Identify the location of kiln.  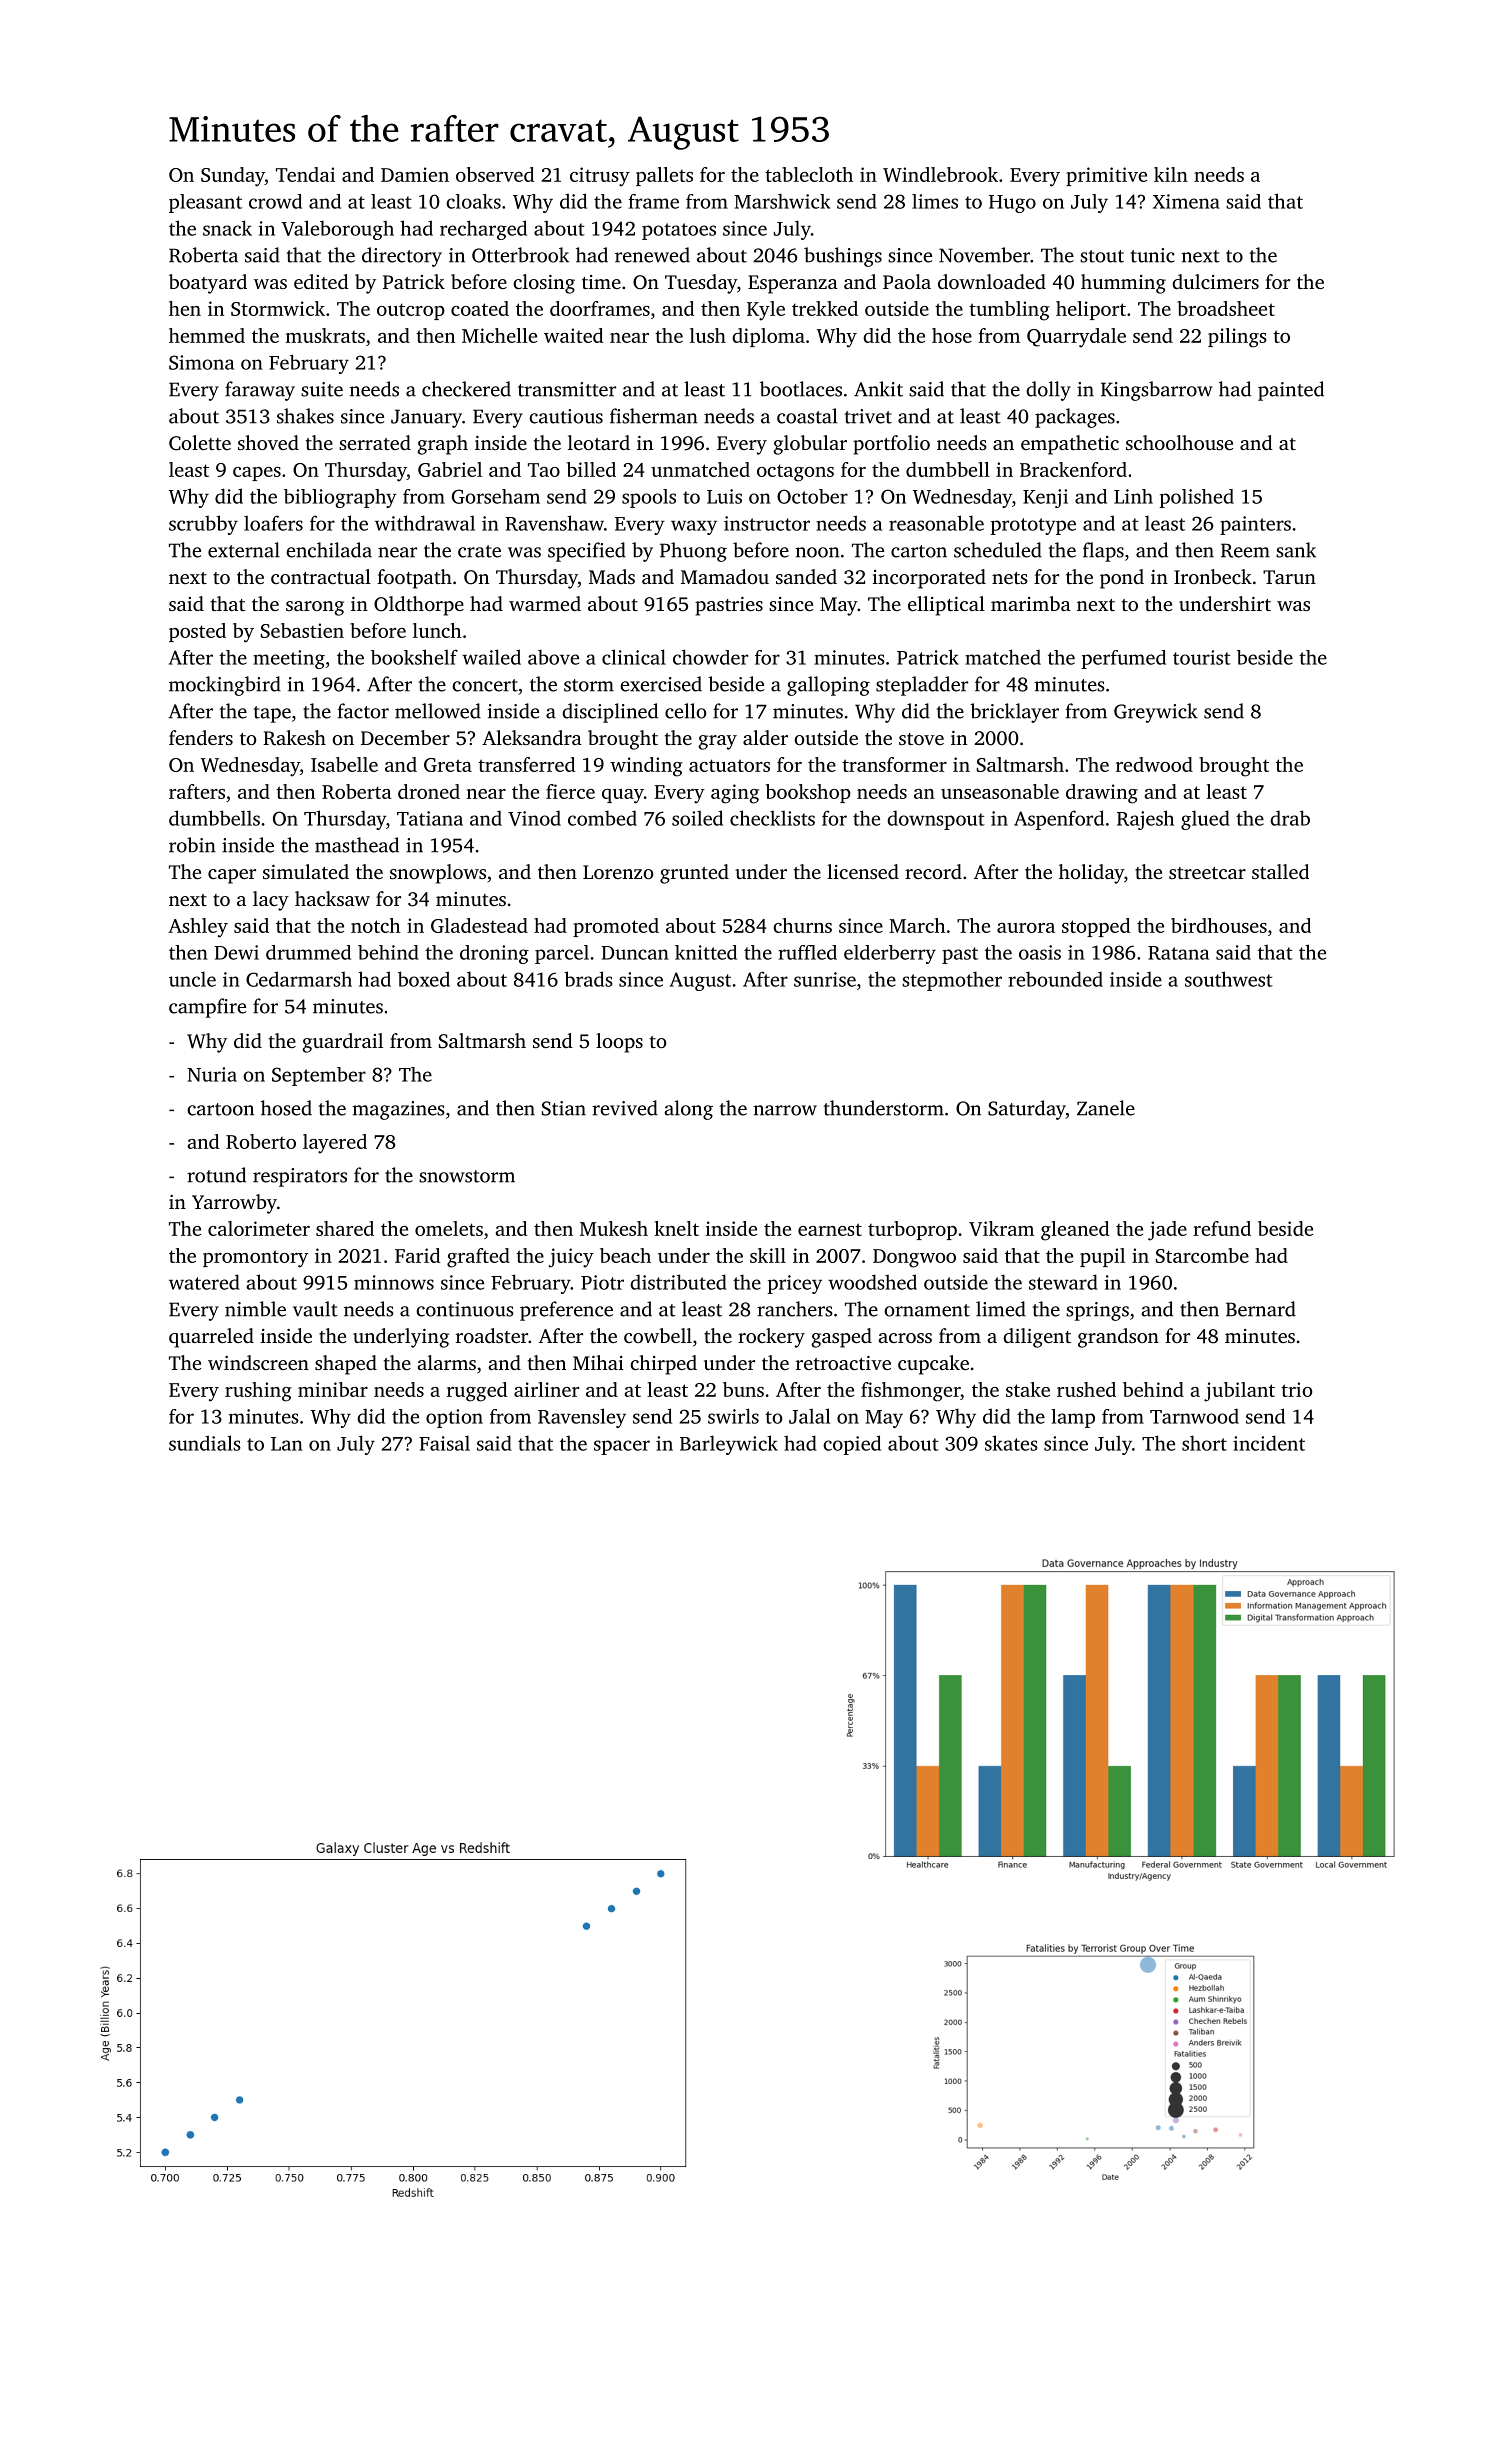
(1171, 174).
